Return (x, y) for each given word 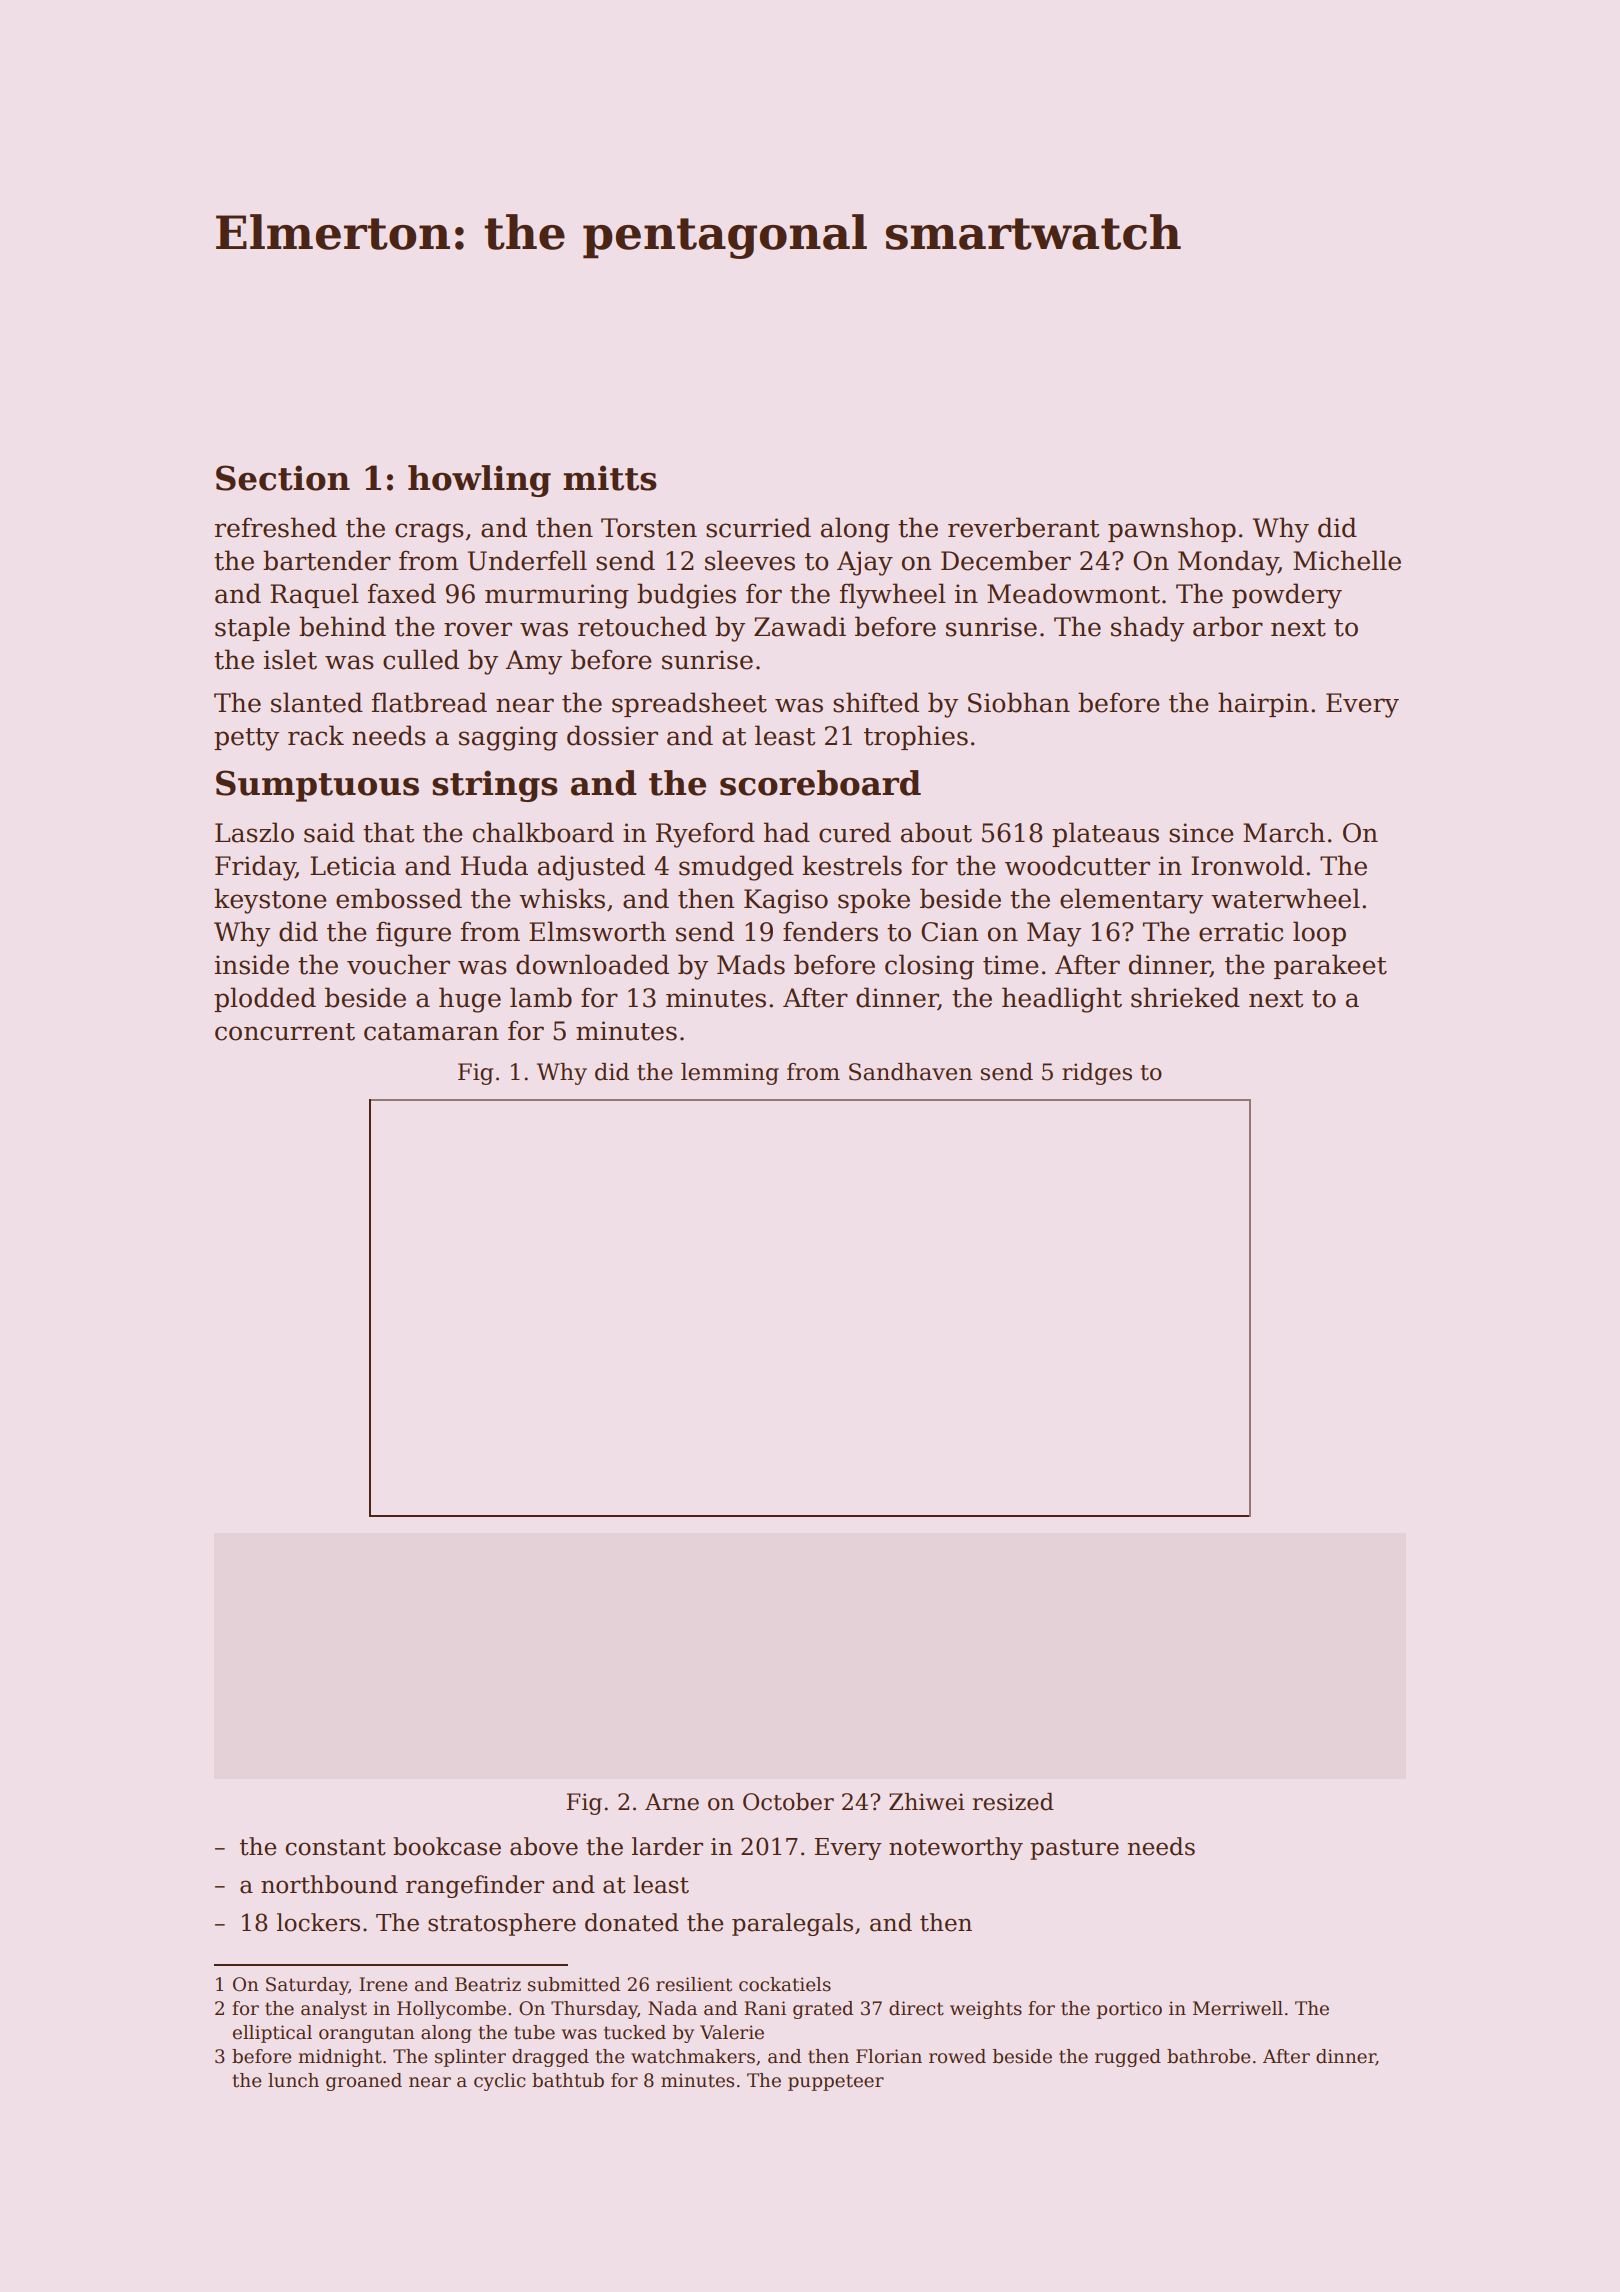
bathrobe (1208, 2056)
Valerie (732, 2032)
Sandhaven (910, 1072)
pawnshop (1172, 529)
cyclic (500, 2082)
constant (335, 1847)
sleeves (750, 560)
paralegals (792, 1924)
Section (283, 478)
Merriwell (1238, 2008)
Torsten (649, 528)
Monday (1228, 563)
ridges (1097, 1074)
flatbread (429, 702)
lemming (730, 1074)
